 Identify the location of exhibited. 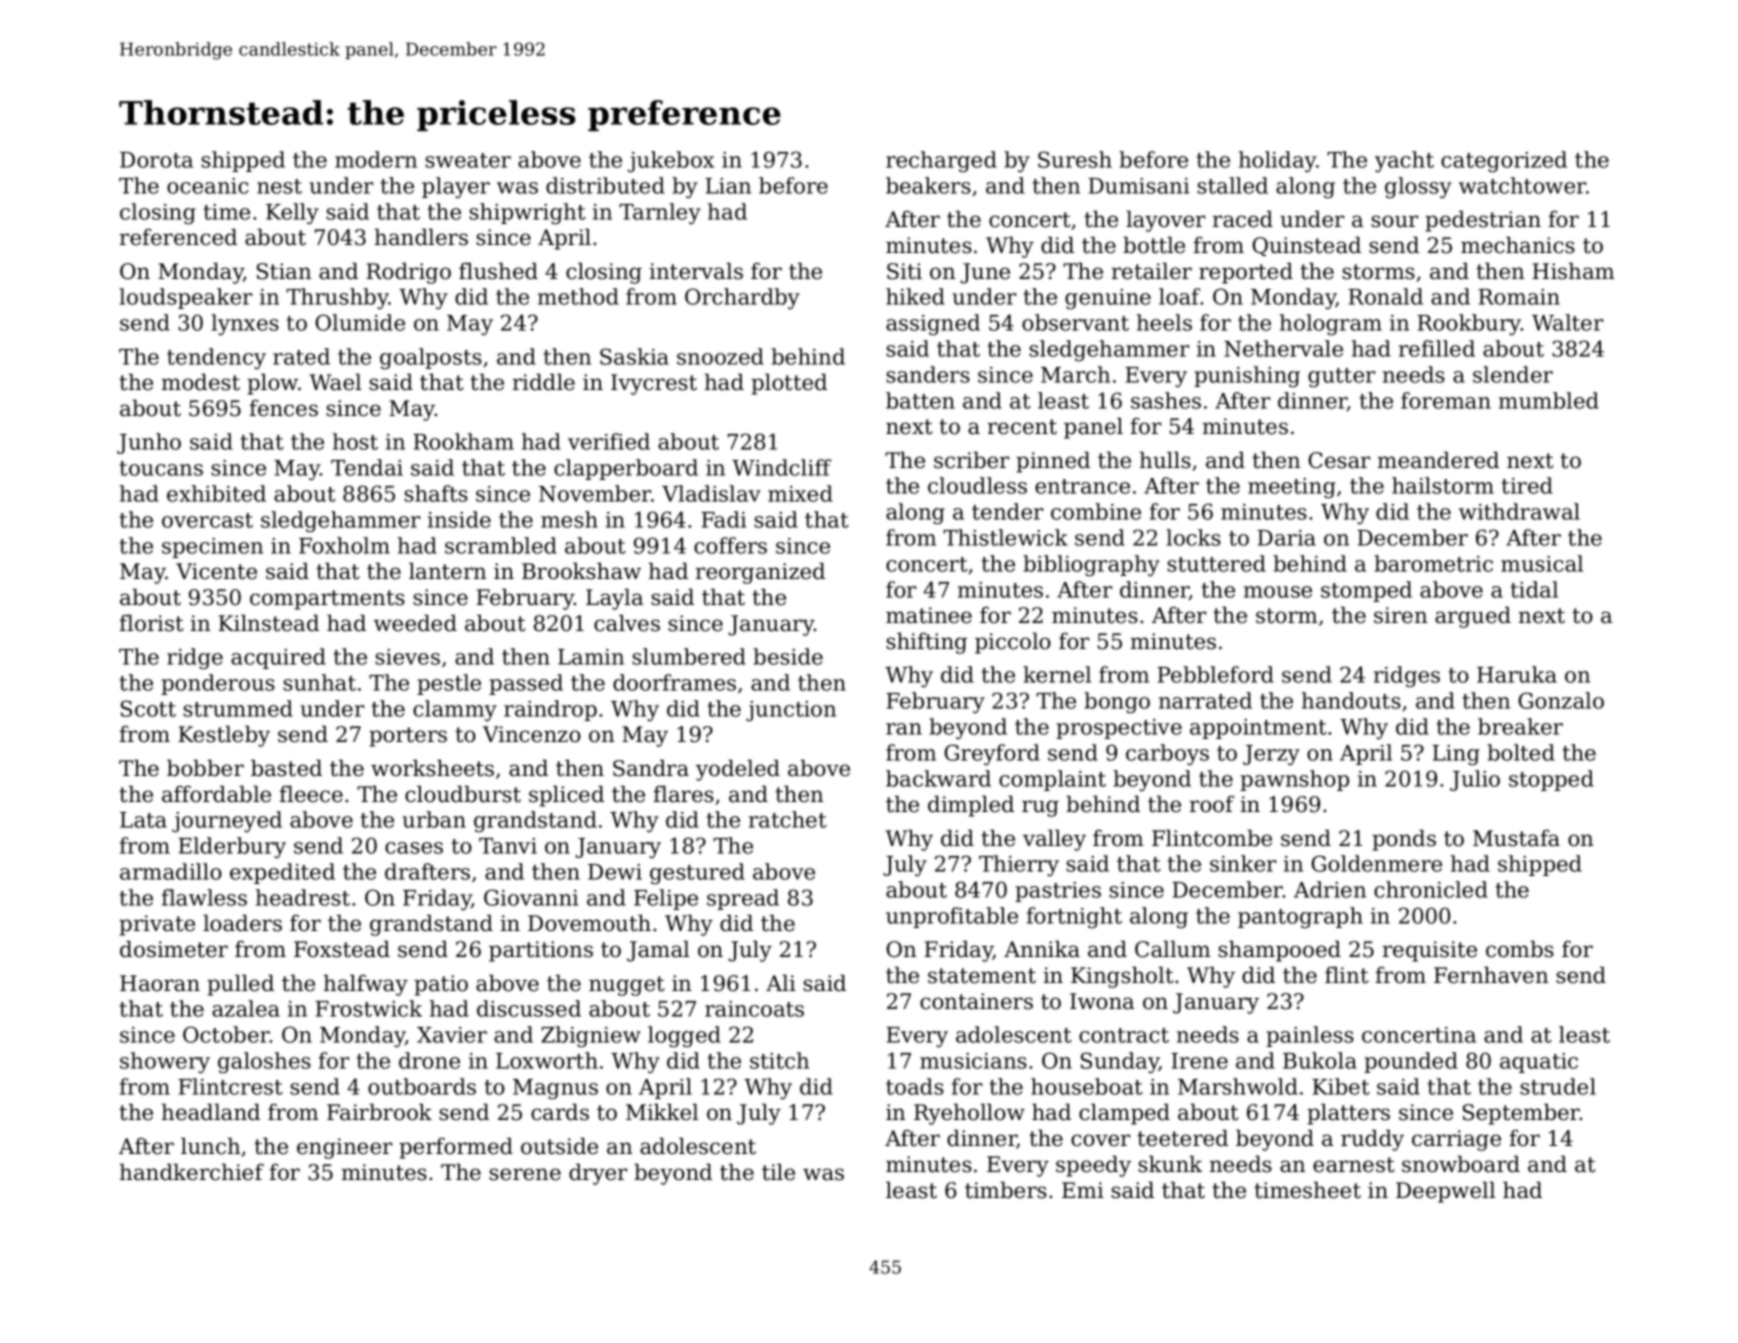
(216, 493).
